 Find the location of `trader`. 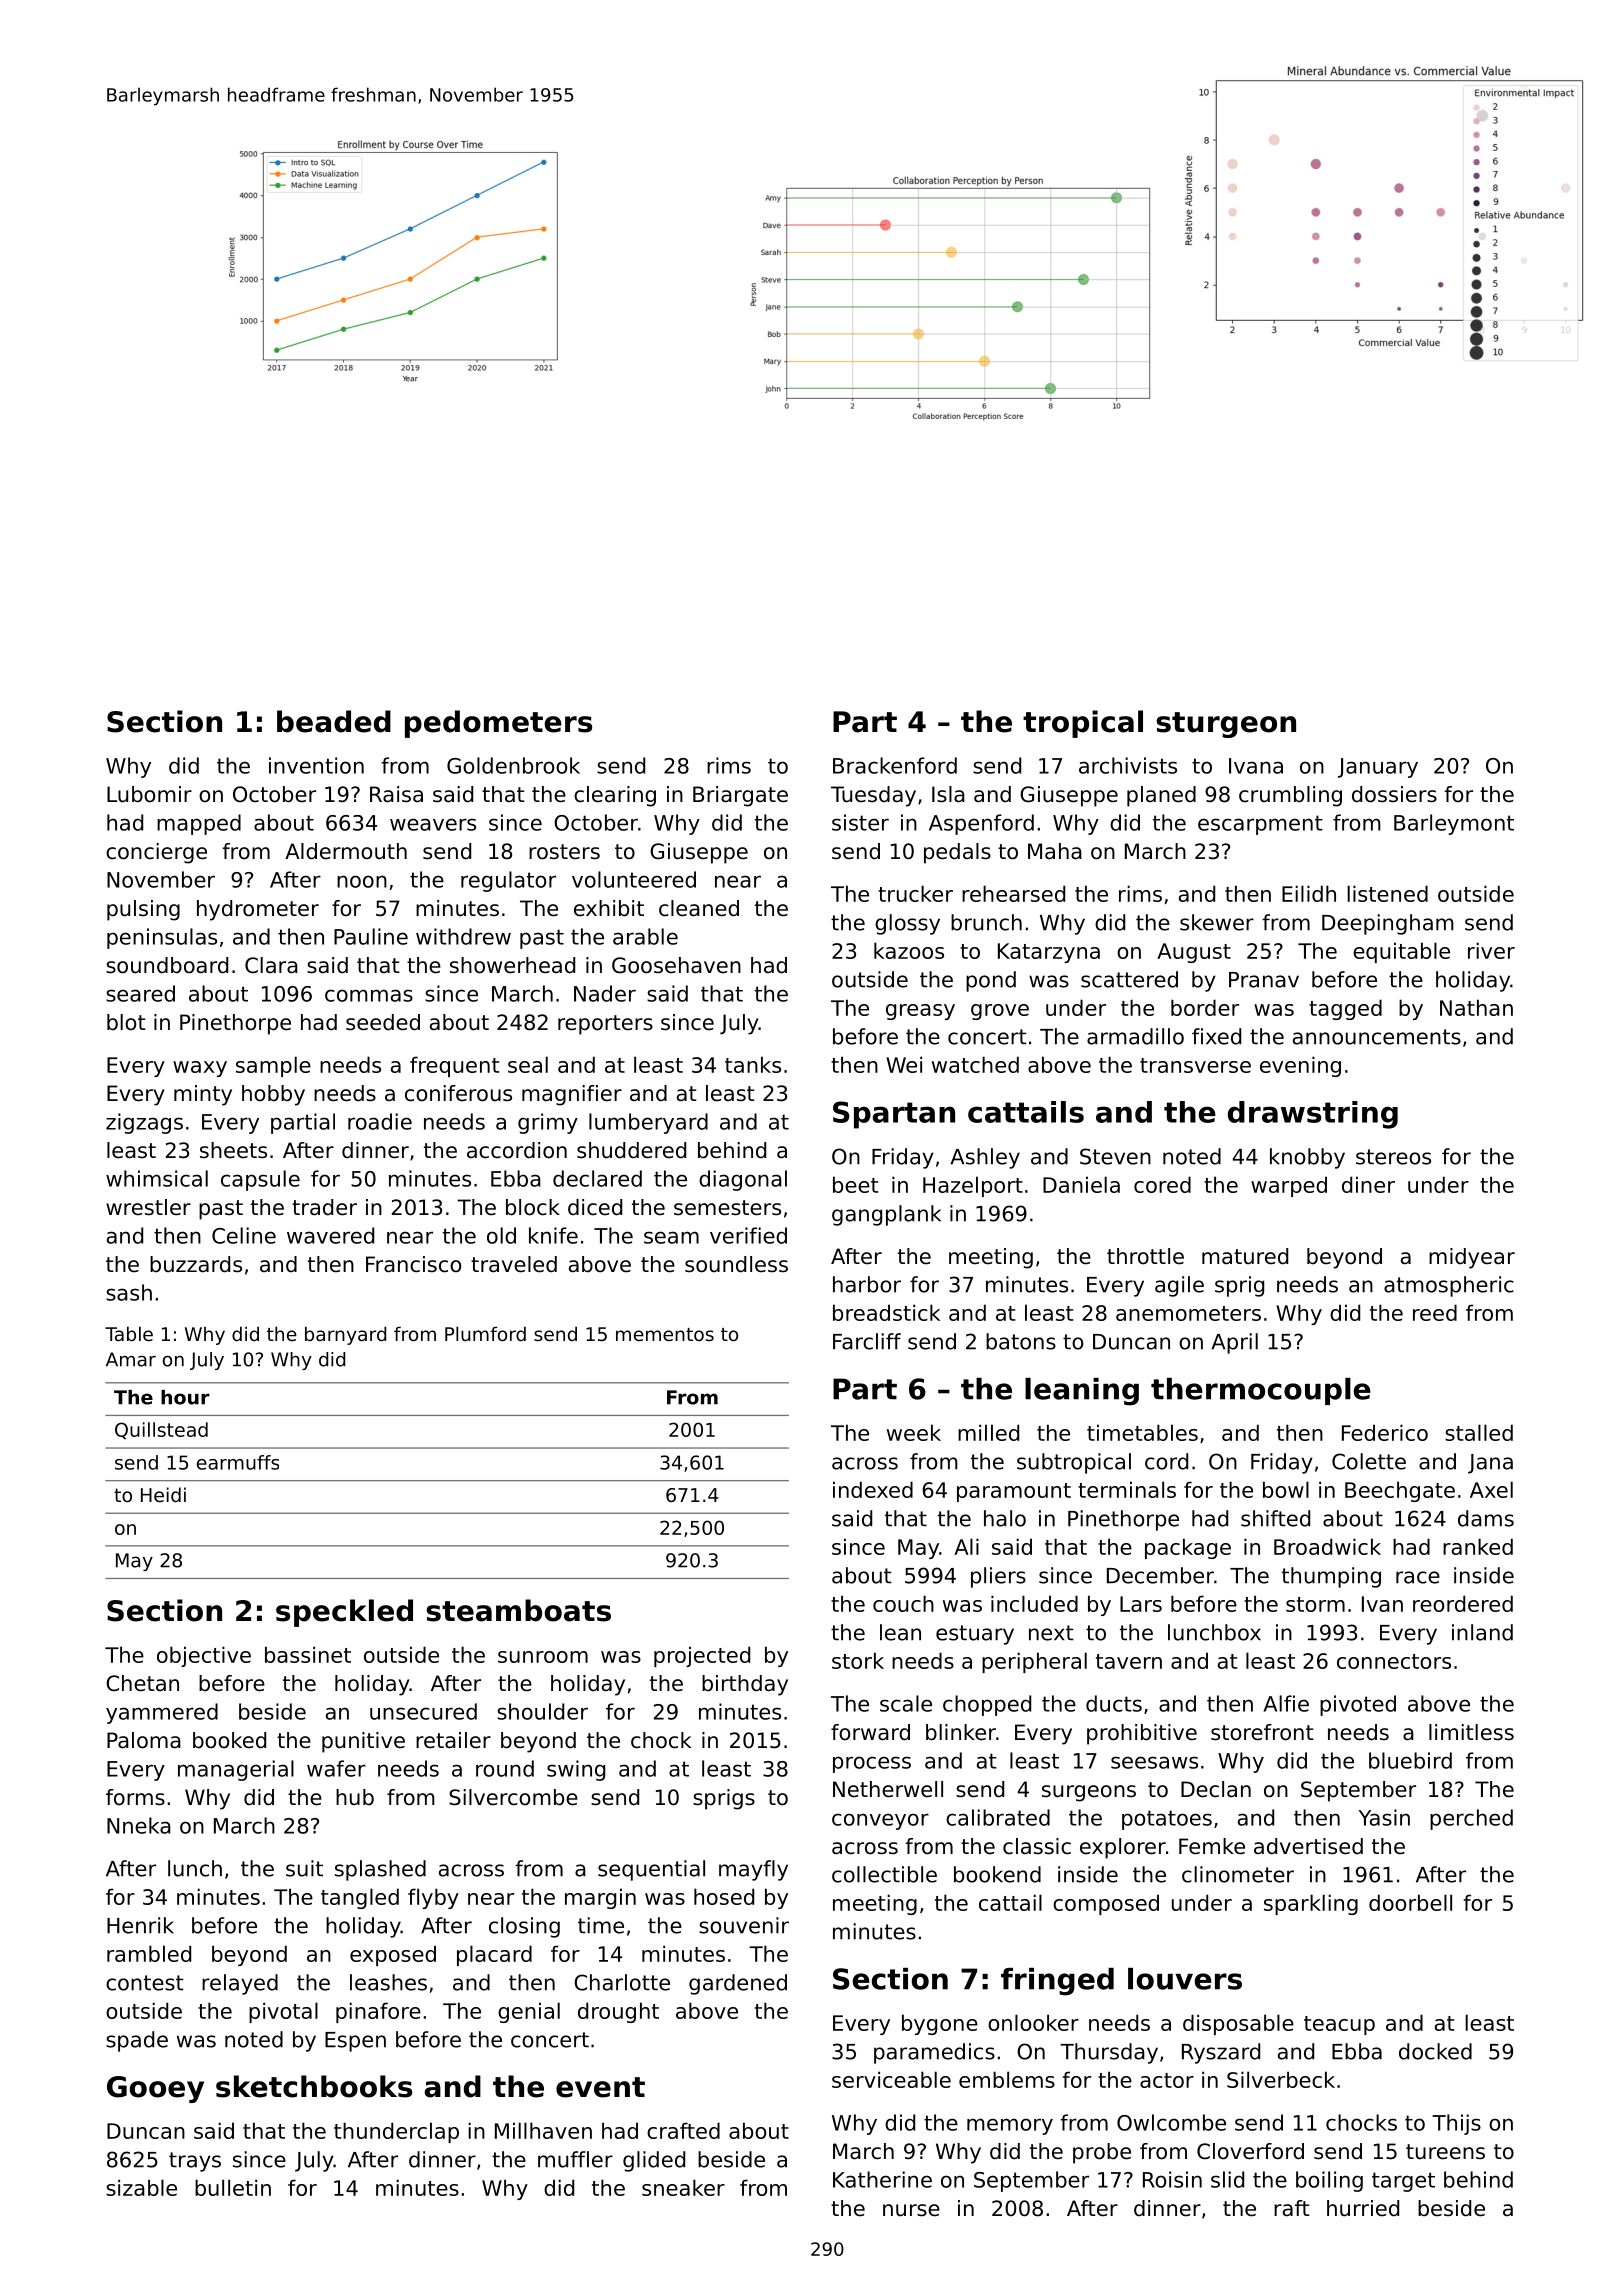

trader is located at coordinates (324, 1207).
